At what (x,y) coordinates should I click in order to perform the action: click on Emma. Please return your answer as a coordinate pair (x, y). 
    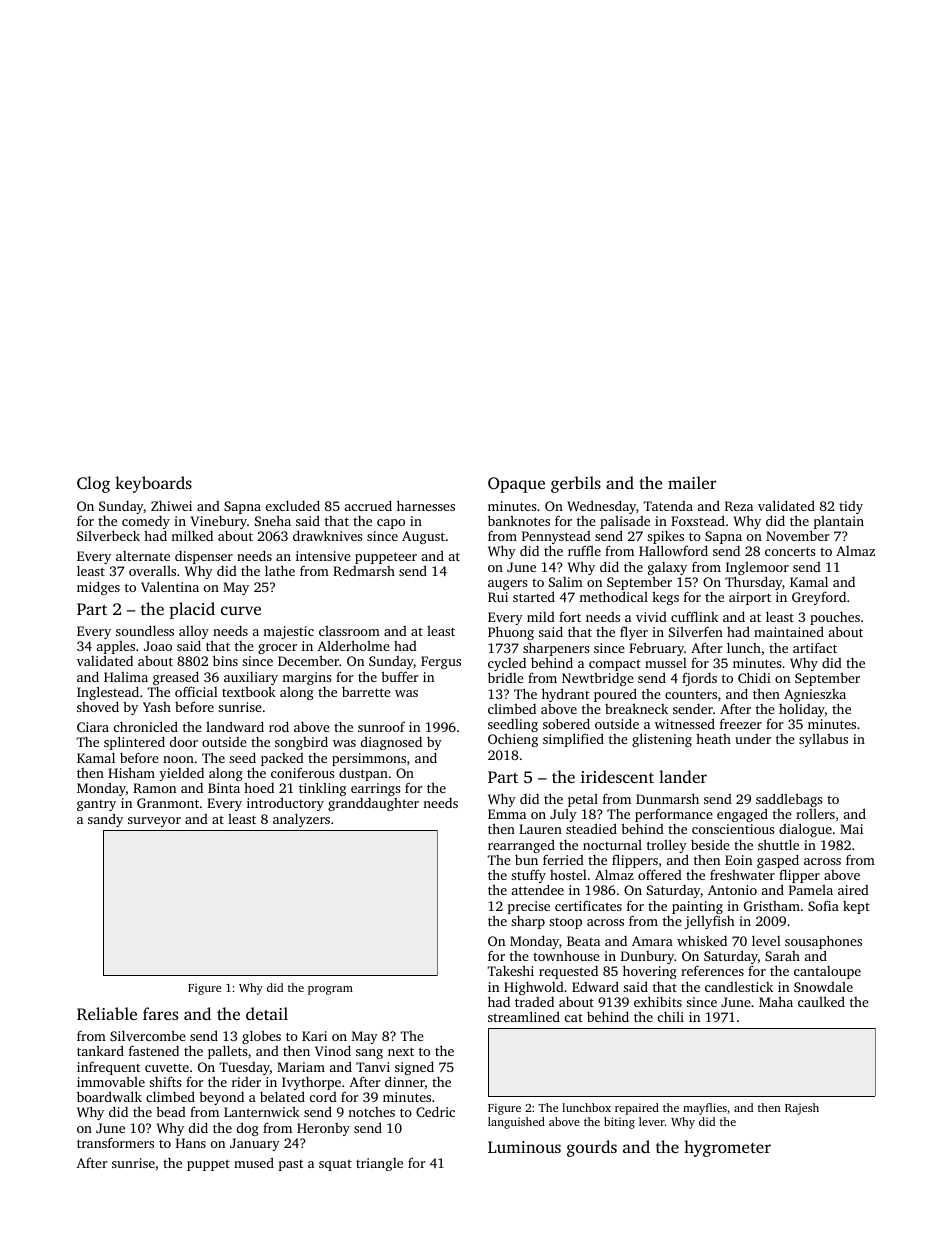
    Looking at the image, I should click on (507, 814).
